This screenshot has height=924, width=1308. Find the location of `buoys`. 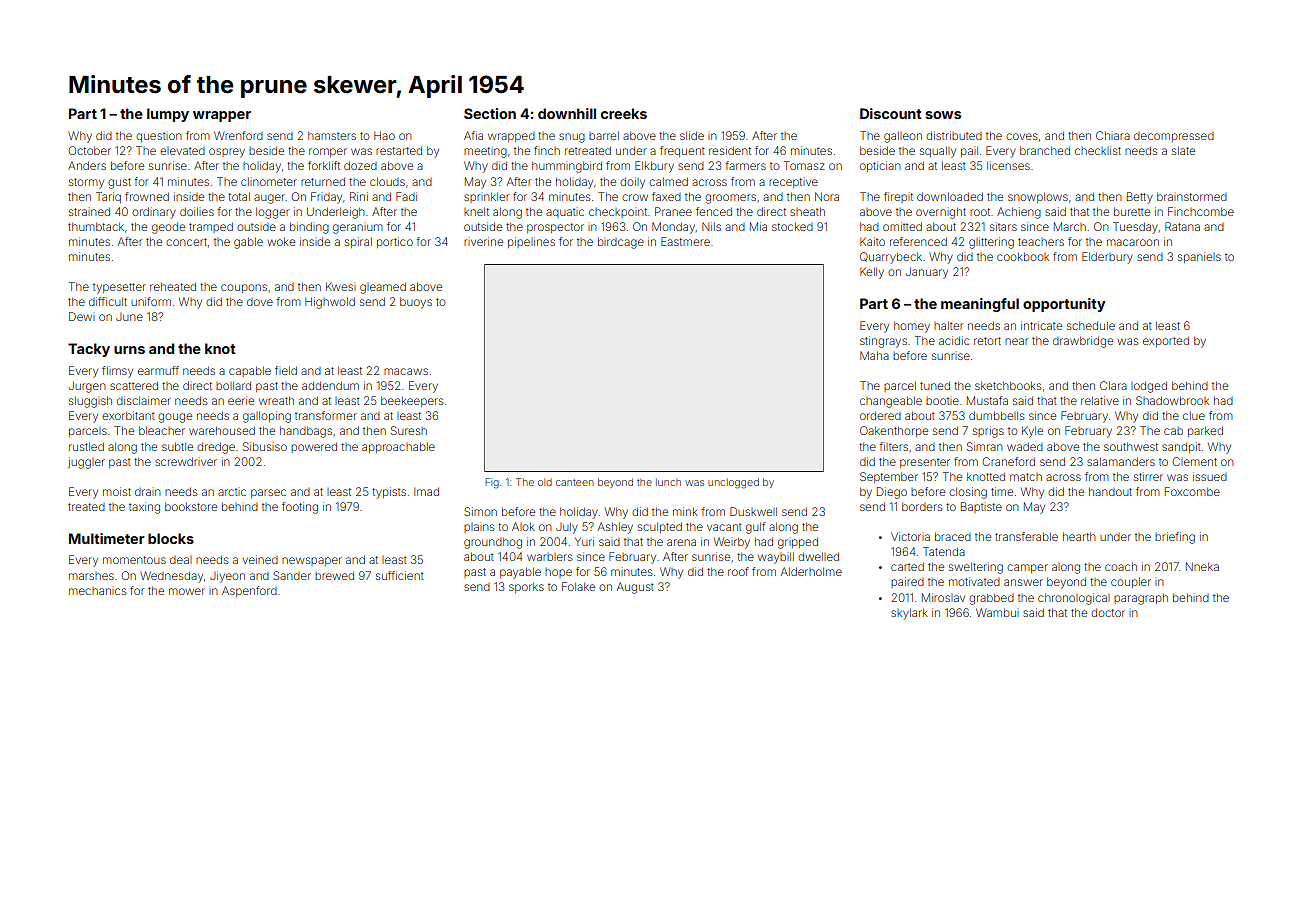

buoys is located at coordinates (416, 303).
